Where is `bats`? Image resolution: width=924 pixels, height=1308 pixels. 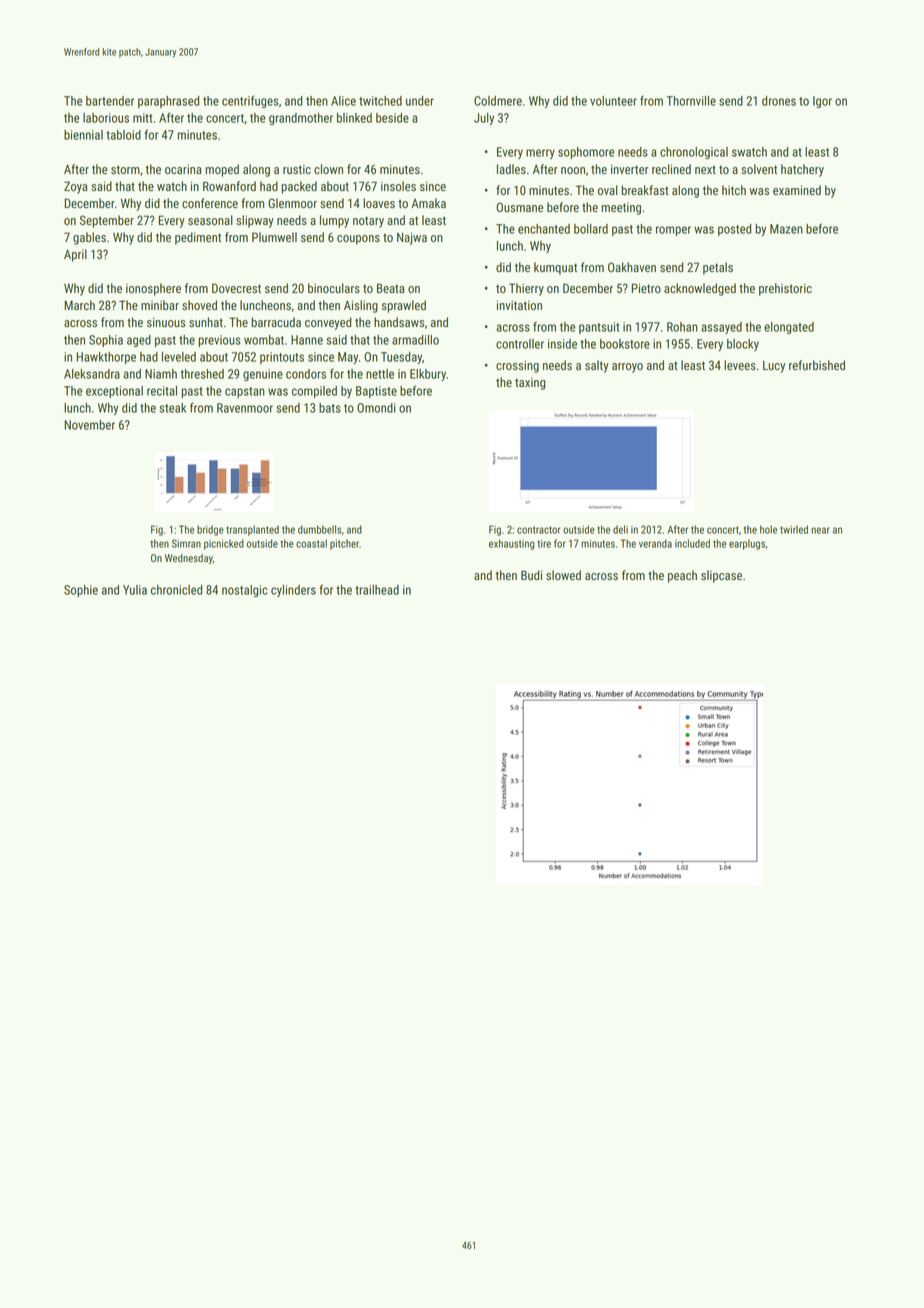
bats is located at coordinates (330, 408).
